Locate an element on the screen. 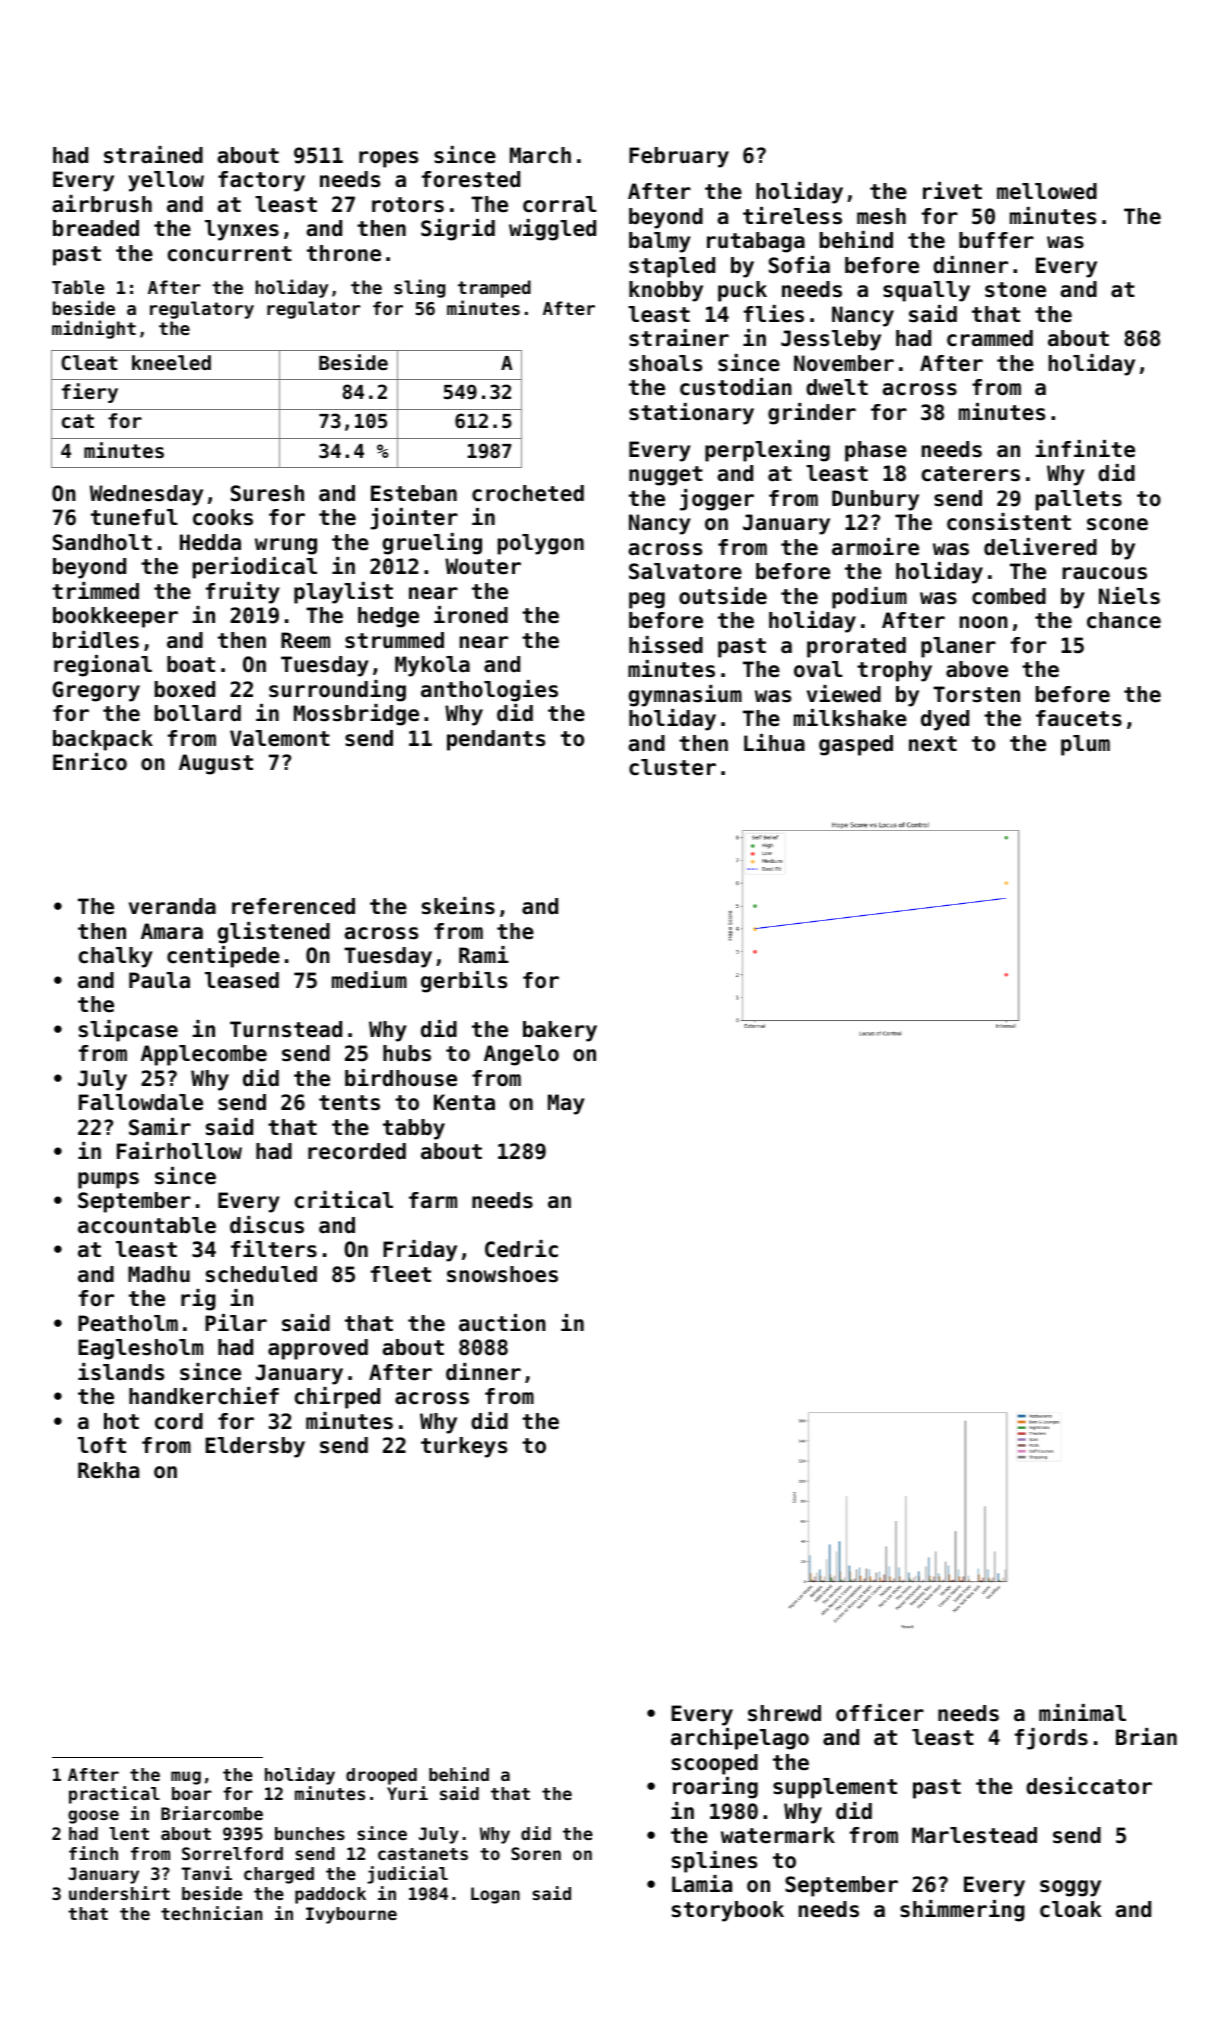 The image size is (1230, 2027). ropes is located at coordinates (388, 159).
